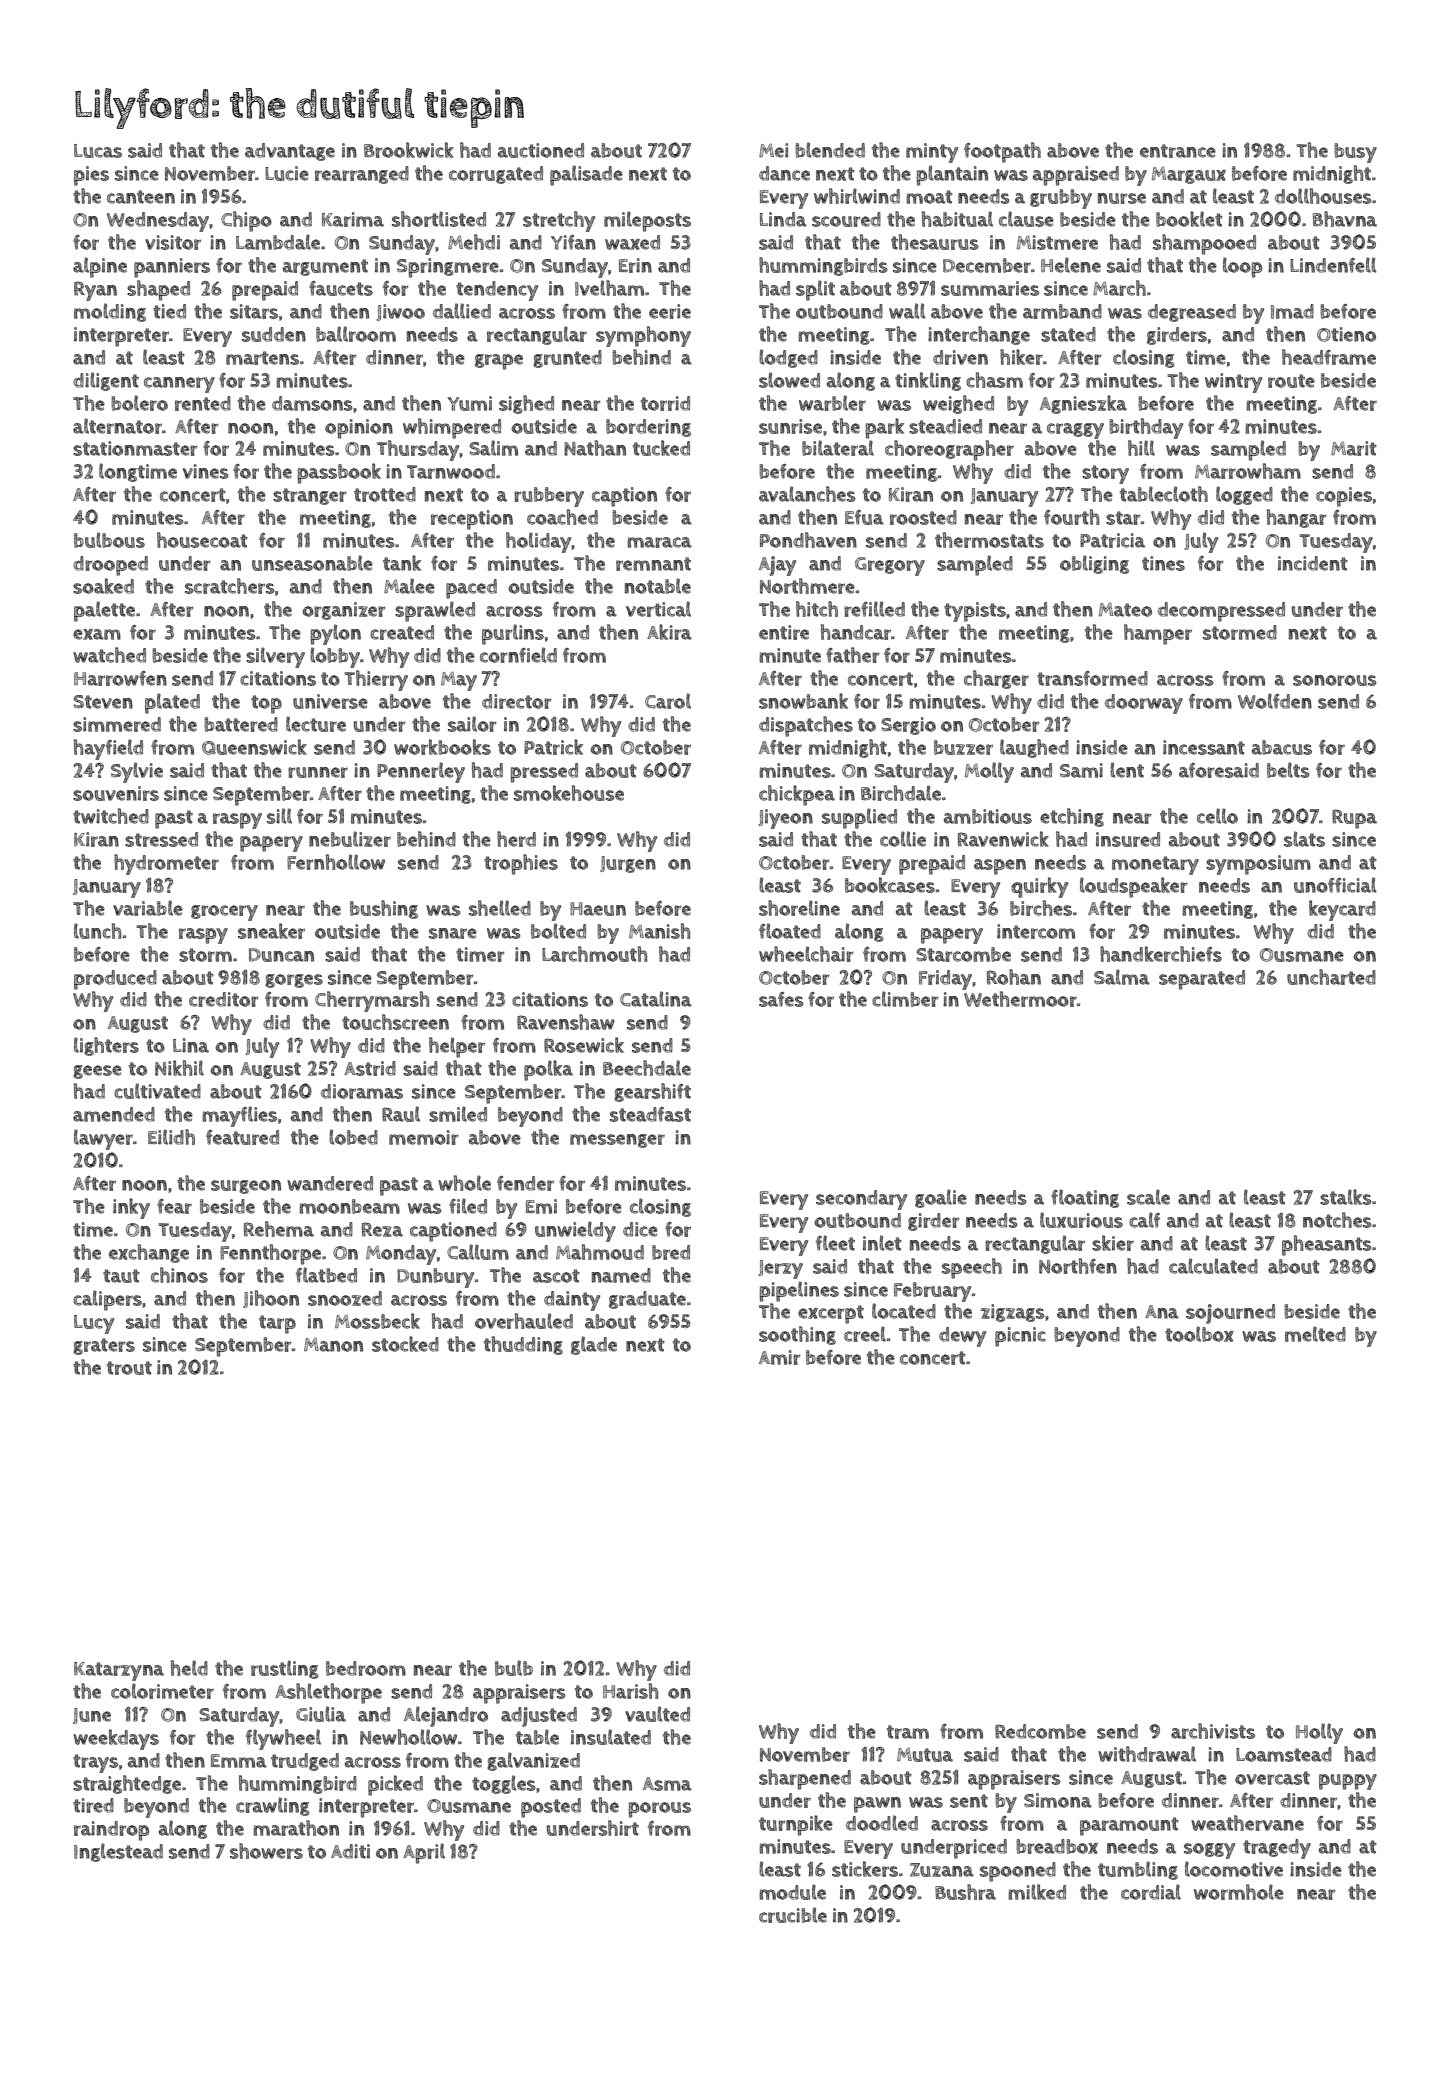  What do you see at coordinates (1355, 153) in the image?
I see `busy` at bounding box center [1355, 153].
